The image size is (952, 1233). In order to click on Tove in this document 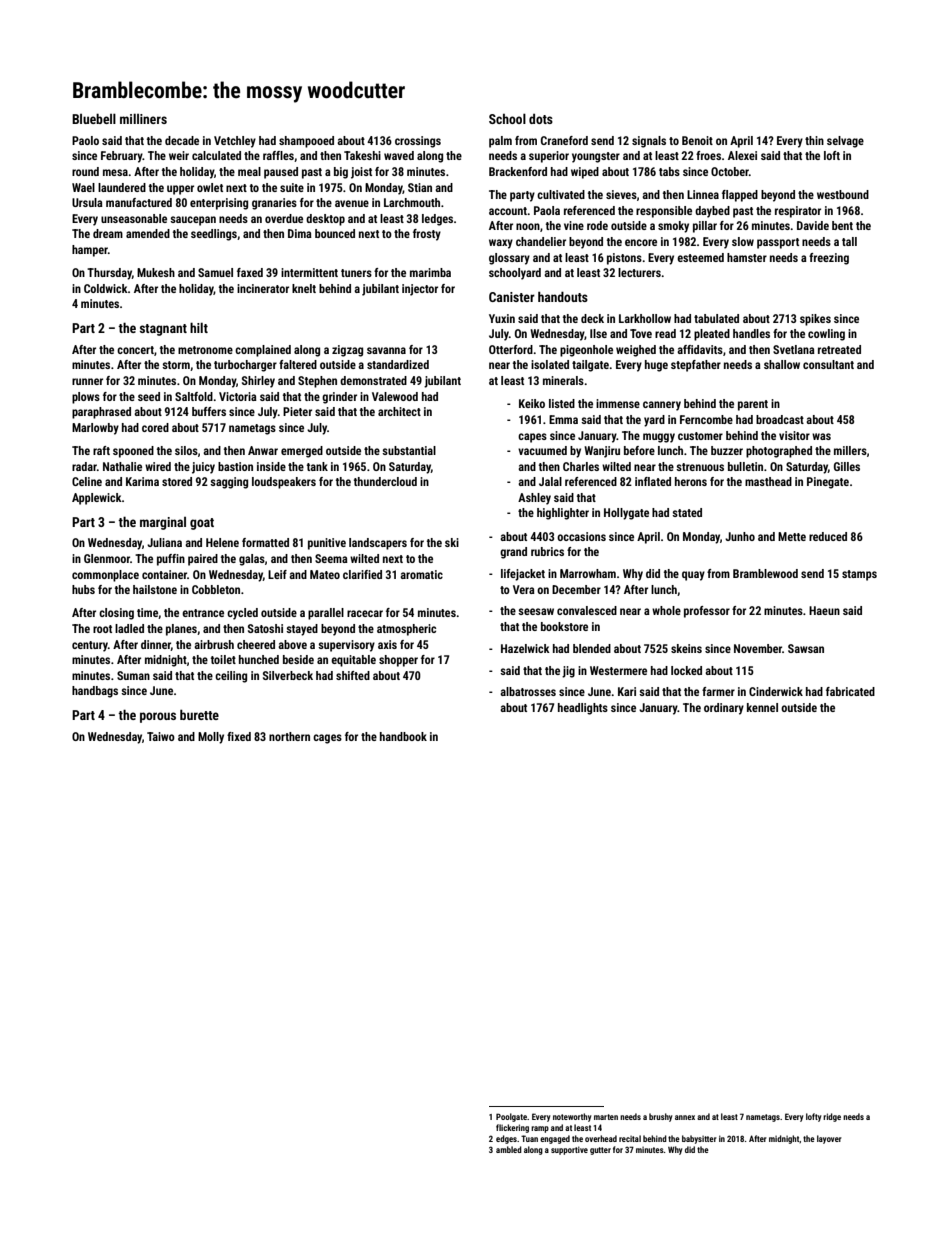, I will do `click(641, 333)`.
